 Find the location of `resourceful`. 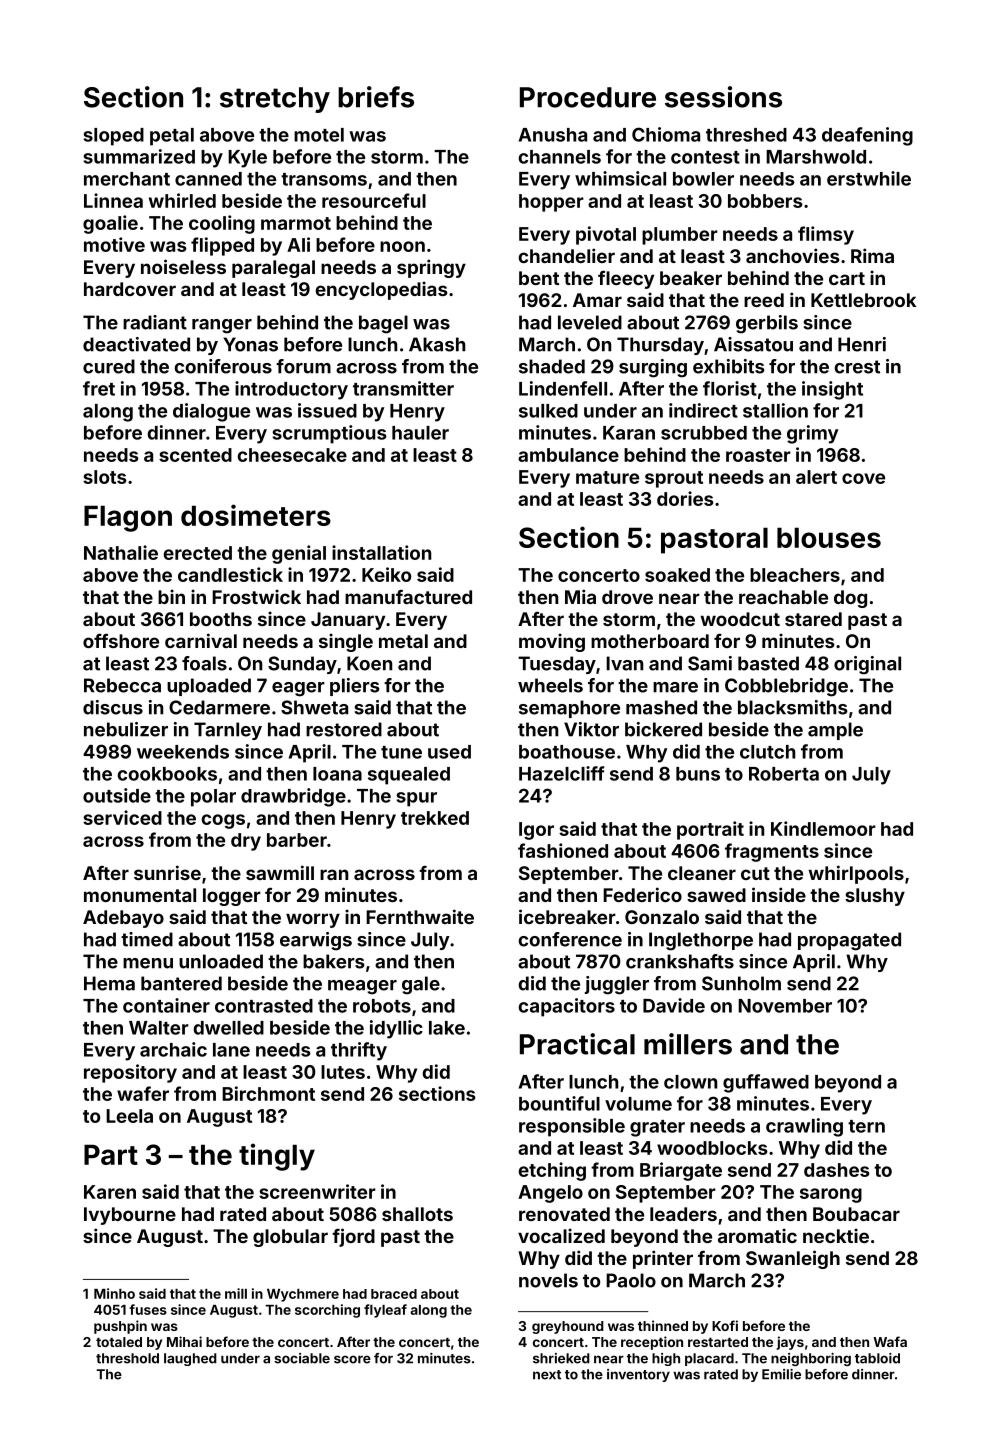

resourceful is located at coordinates (374, 200).
